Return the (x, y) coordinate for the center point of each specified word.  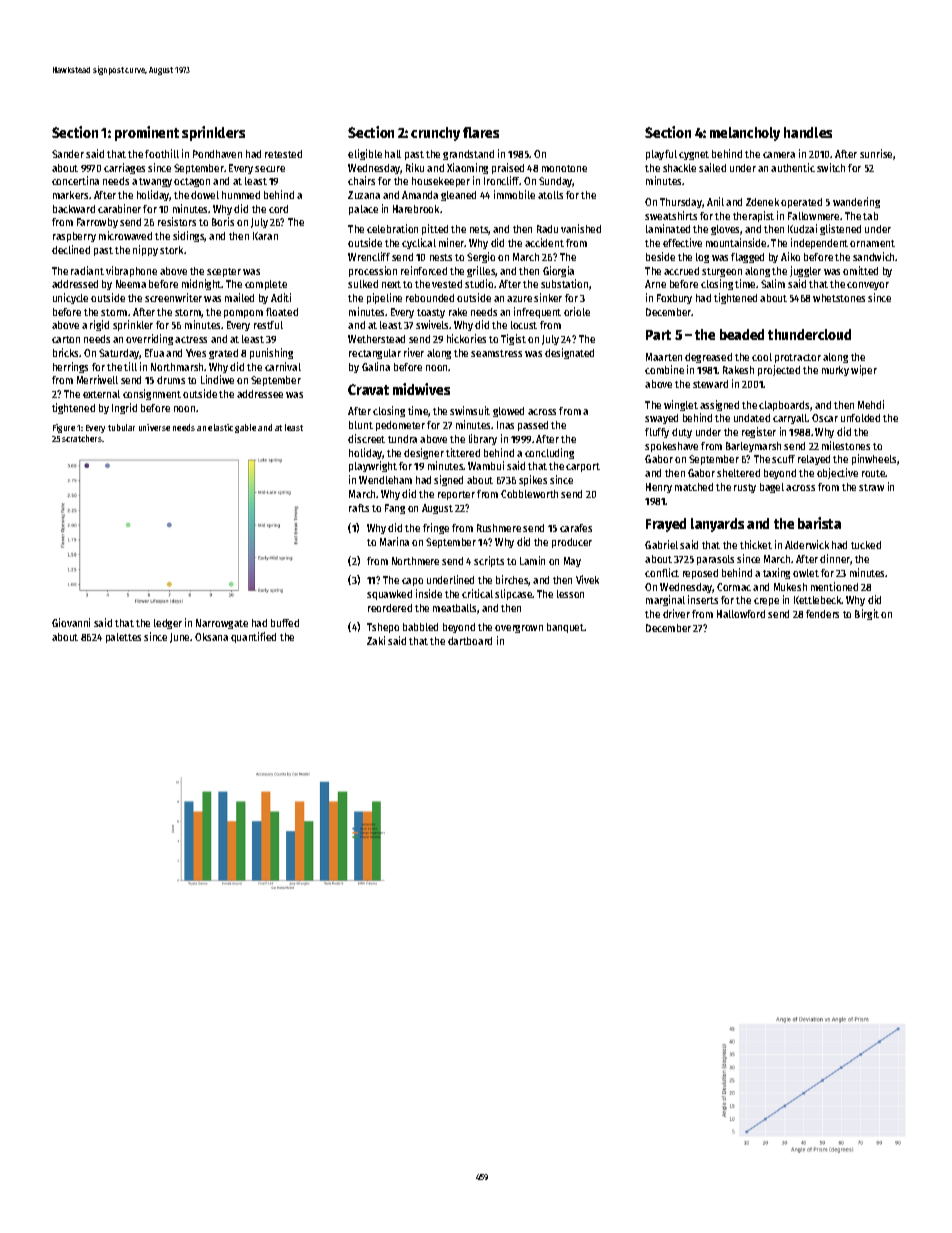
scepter (224, 272)
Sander (68, 154)
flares (481, 132)
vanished (581, 228)
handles (808, 132)
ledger (168, 624)
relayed (814, 460)
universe (154, 427)
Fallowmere (813, 216)
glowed (508, 412)
